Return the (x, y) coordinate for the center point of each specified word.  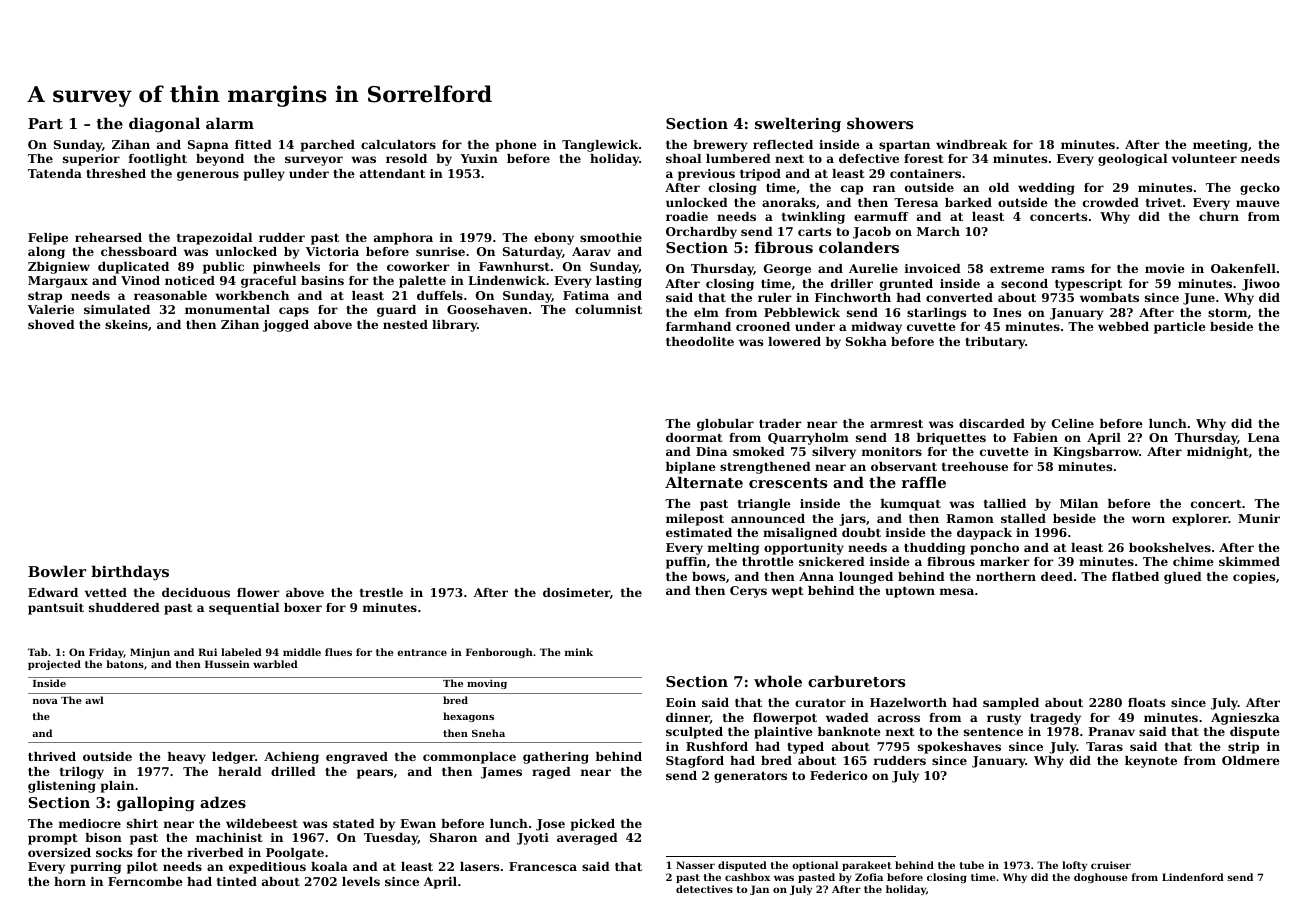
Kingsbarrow (1096, 453)
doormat (694, 437)
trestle (381, 592)
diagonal (164, 125)
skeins (126, 324)
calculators (398, 144)
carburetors (856, 681)
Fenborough (499, 653)
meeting (1220, 146)
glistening (62, 787)
